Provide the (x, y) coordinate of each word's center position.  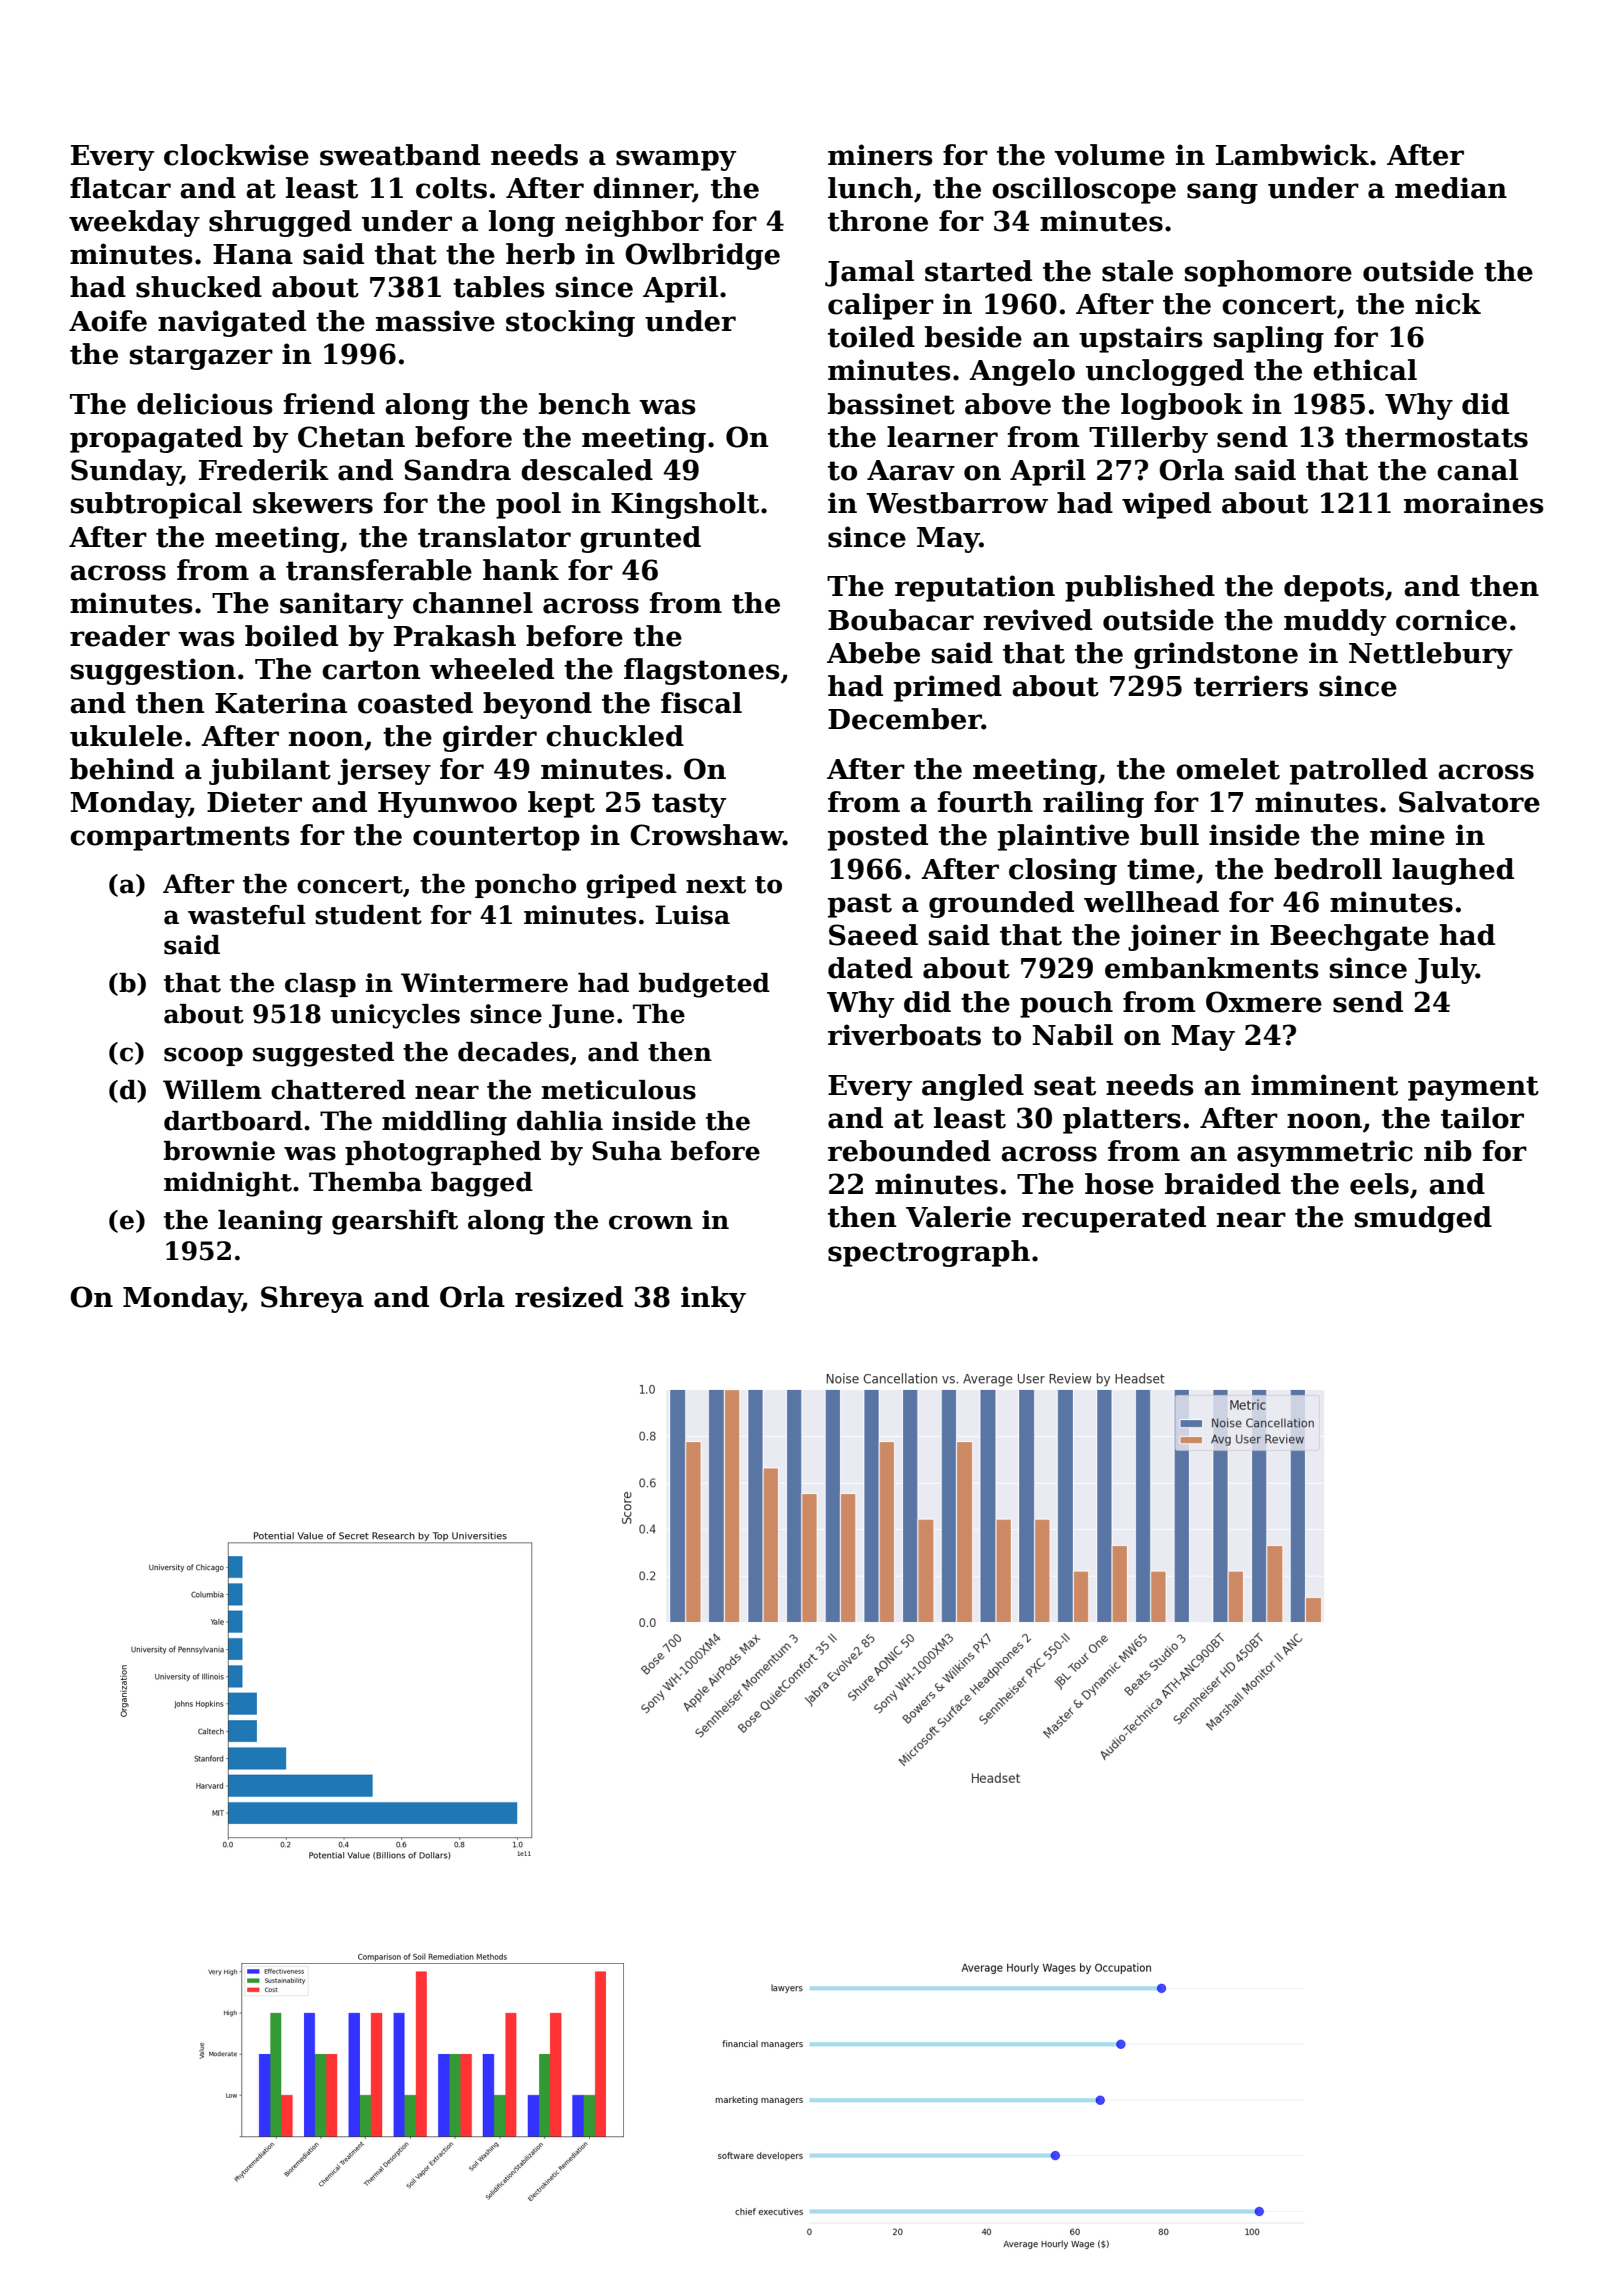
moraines (1474, 503)
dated (870, 968)
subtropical (156, 505)
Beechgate (1349, 937)
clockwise (236, 155)
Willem (212, 1090)
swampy (676, 160)
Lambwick (1292, 155)
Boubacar (901, 620)
